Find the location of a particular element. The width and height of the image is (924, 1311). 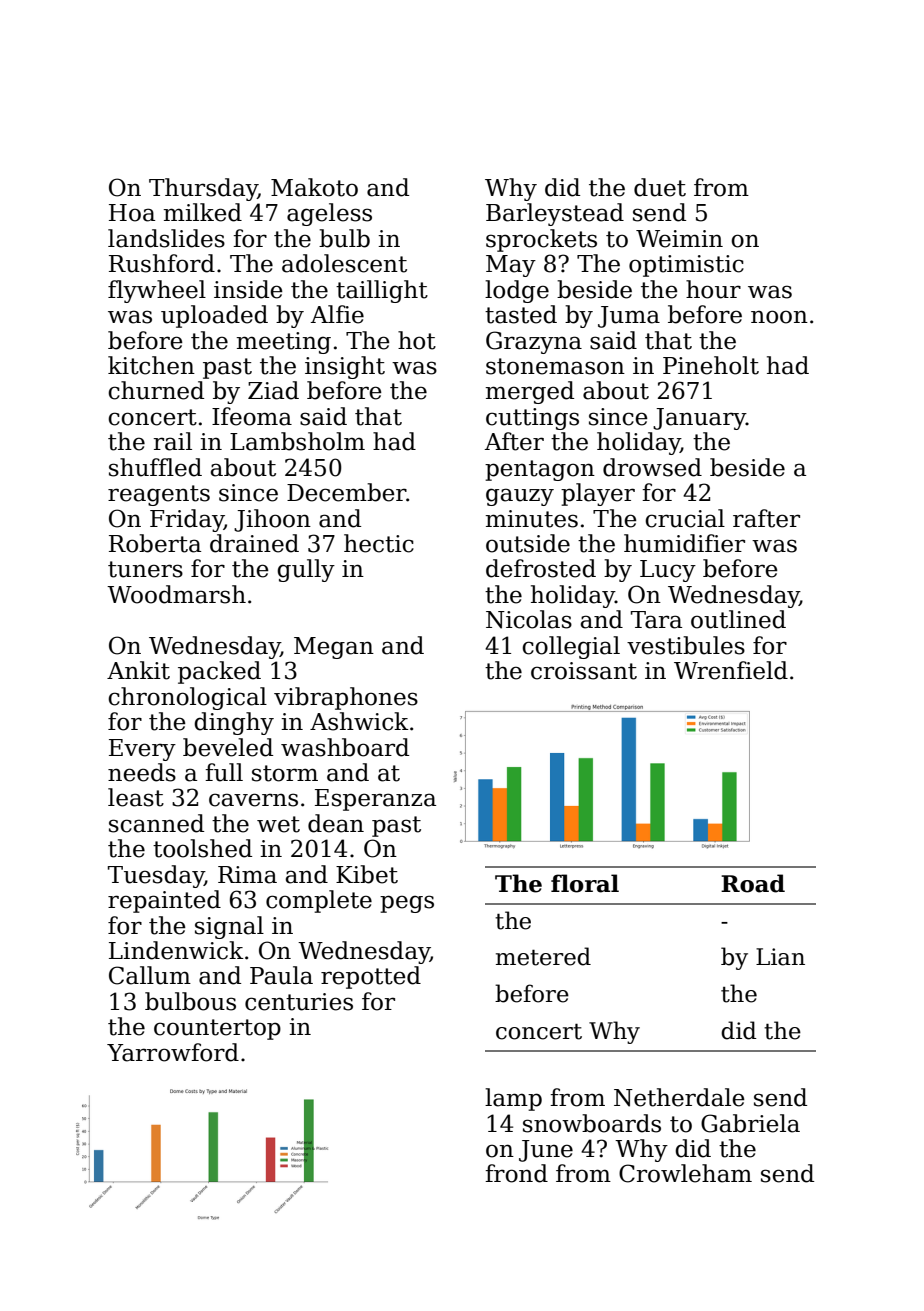

Tara is located at coordinates (656, 620).
